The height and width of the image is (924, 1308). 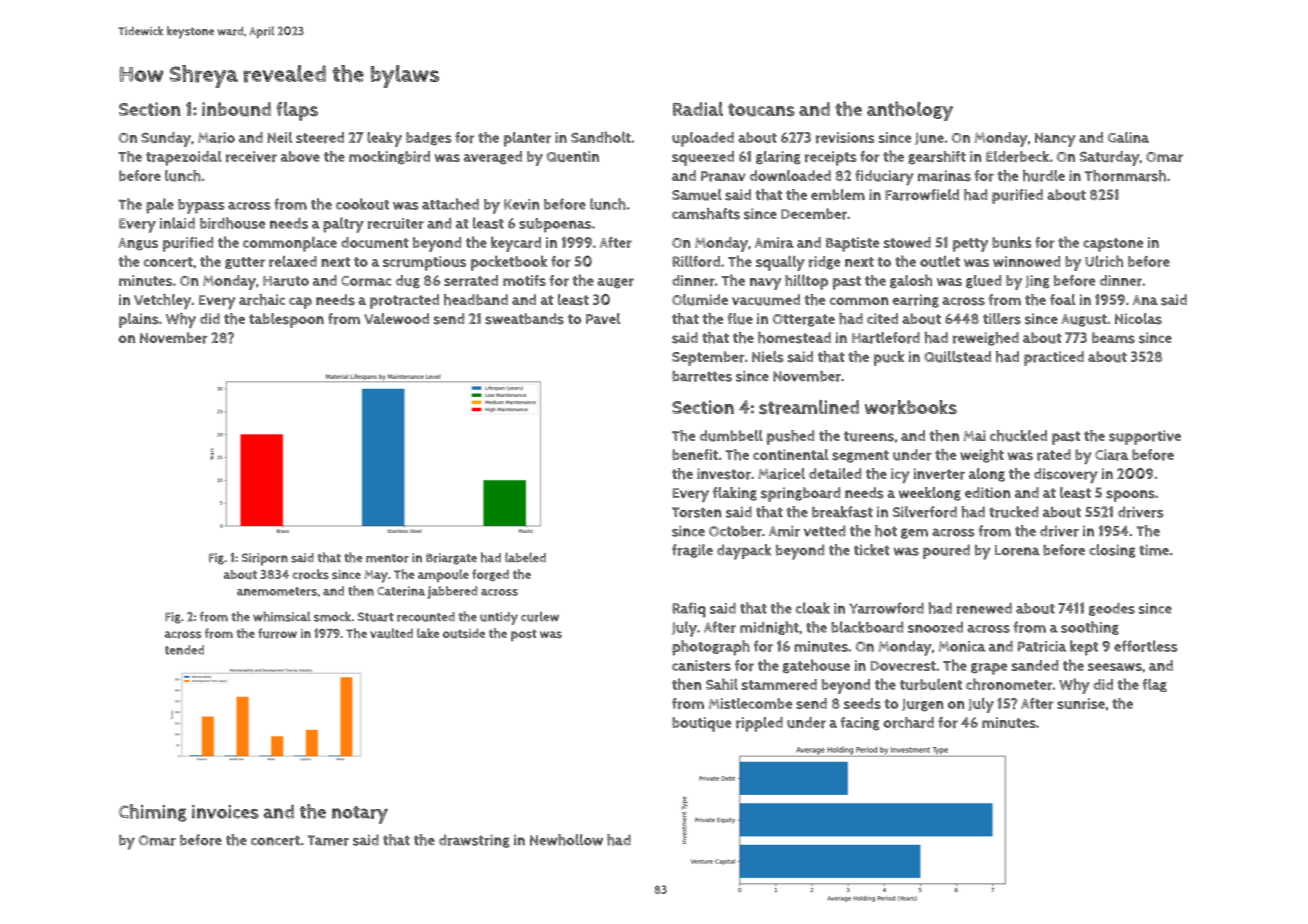 What do you see at coordinates (1054, 358) in the image?
I see `practiced` at bounding box center [1054, 358].
